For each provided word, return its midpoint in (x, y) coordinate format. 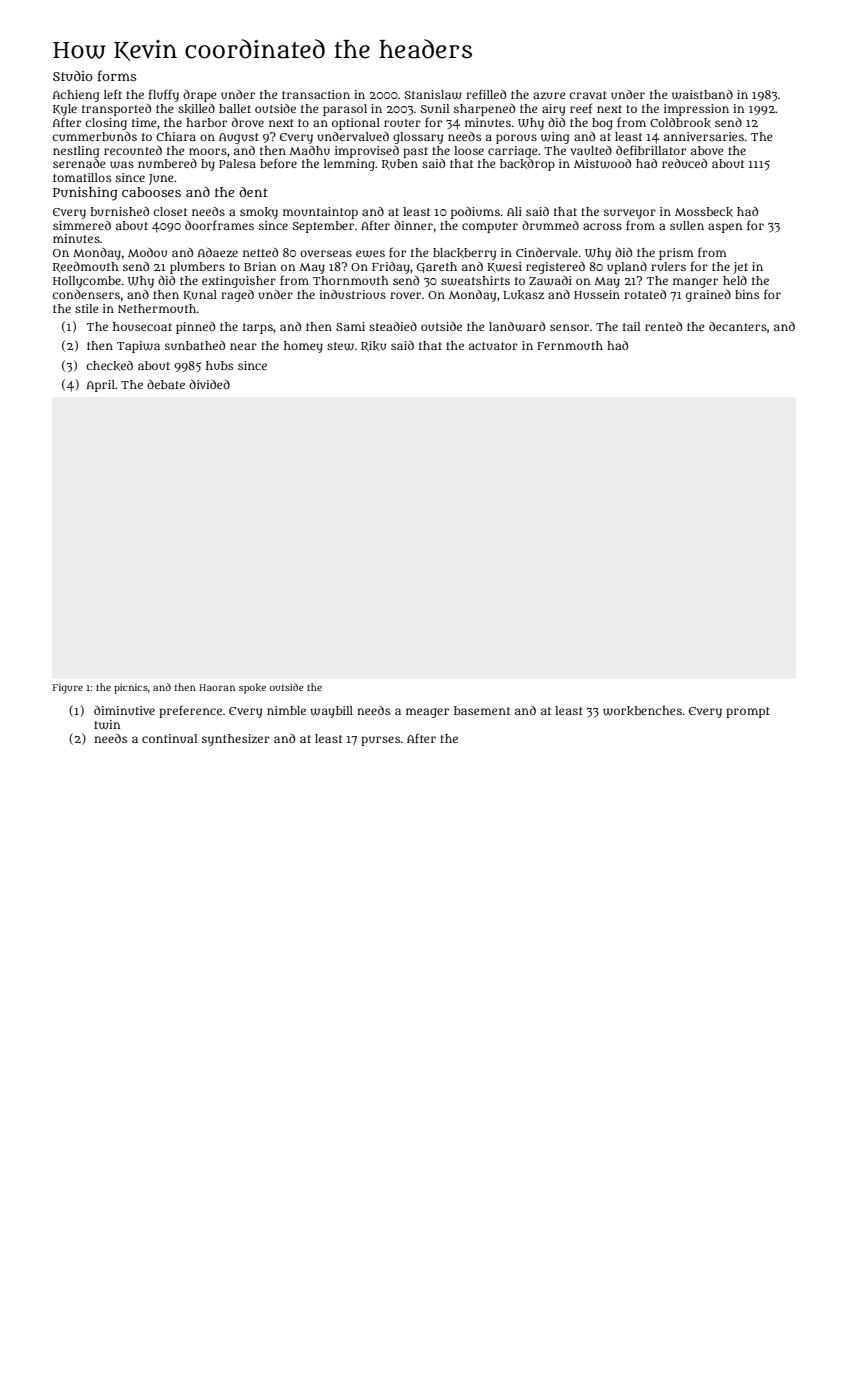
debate (166, 384)
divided (209, 384)
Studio (73, 76)
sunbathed (195, 345)
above (707, 150)
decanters (738, 326)
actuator (493, 346)
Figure (68, 689)
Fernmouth (570, 345)
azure (549, 95)
